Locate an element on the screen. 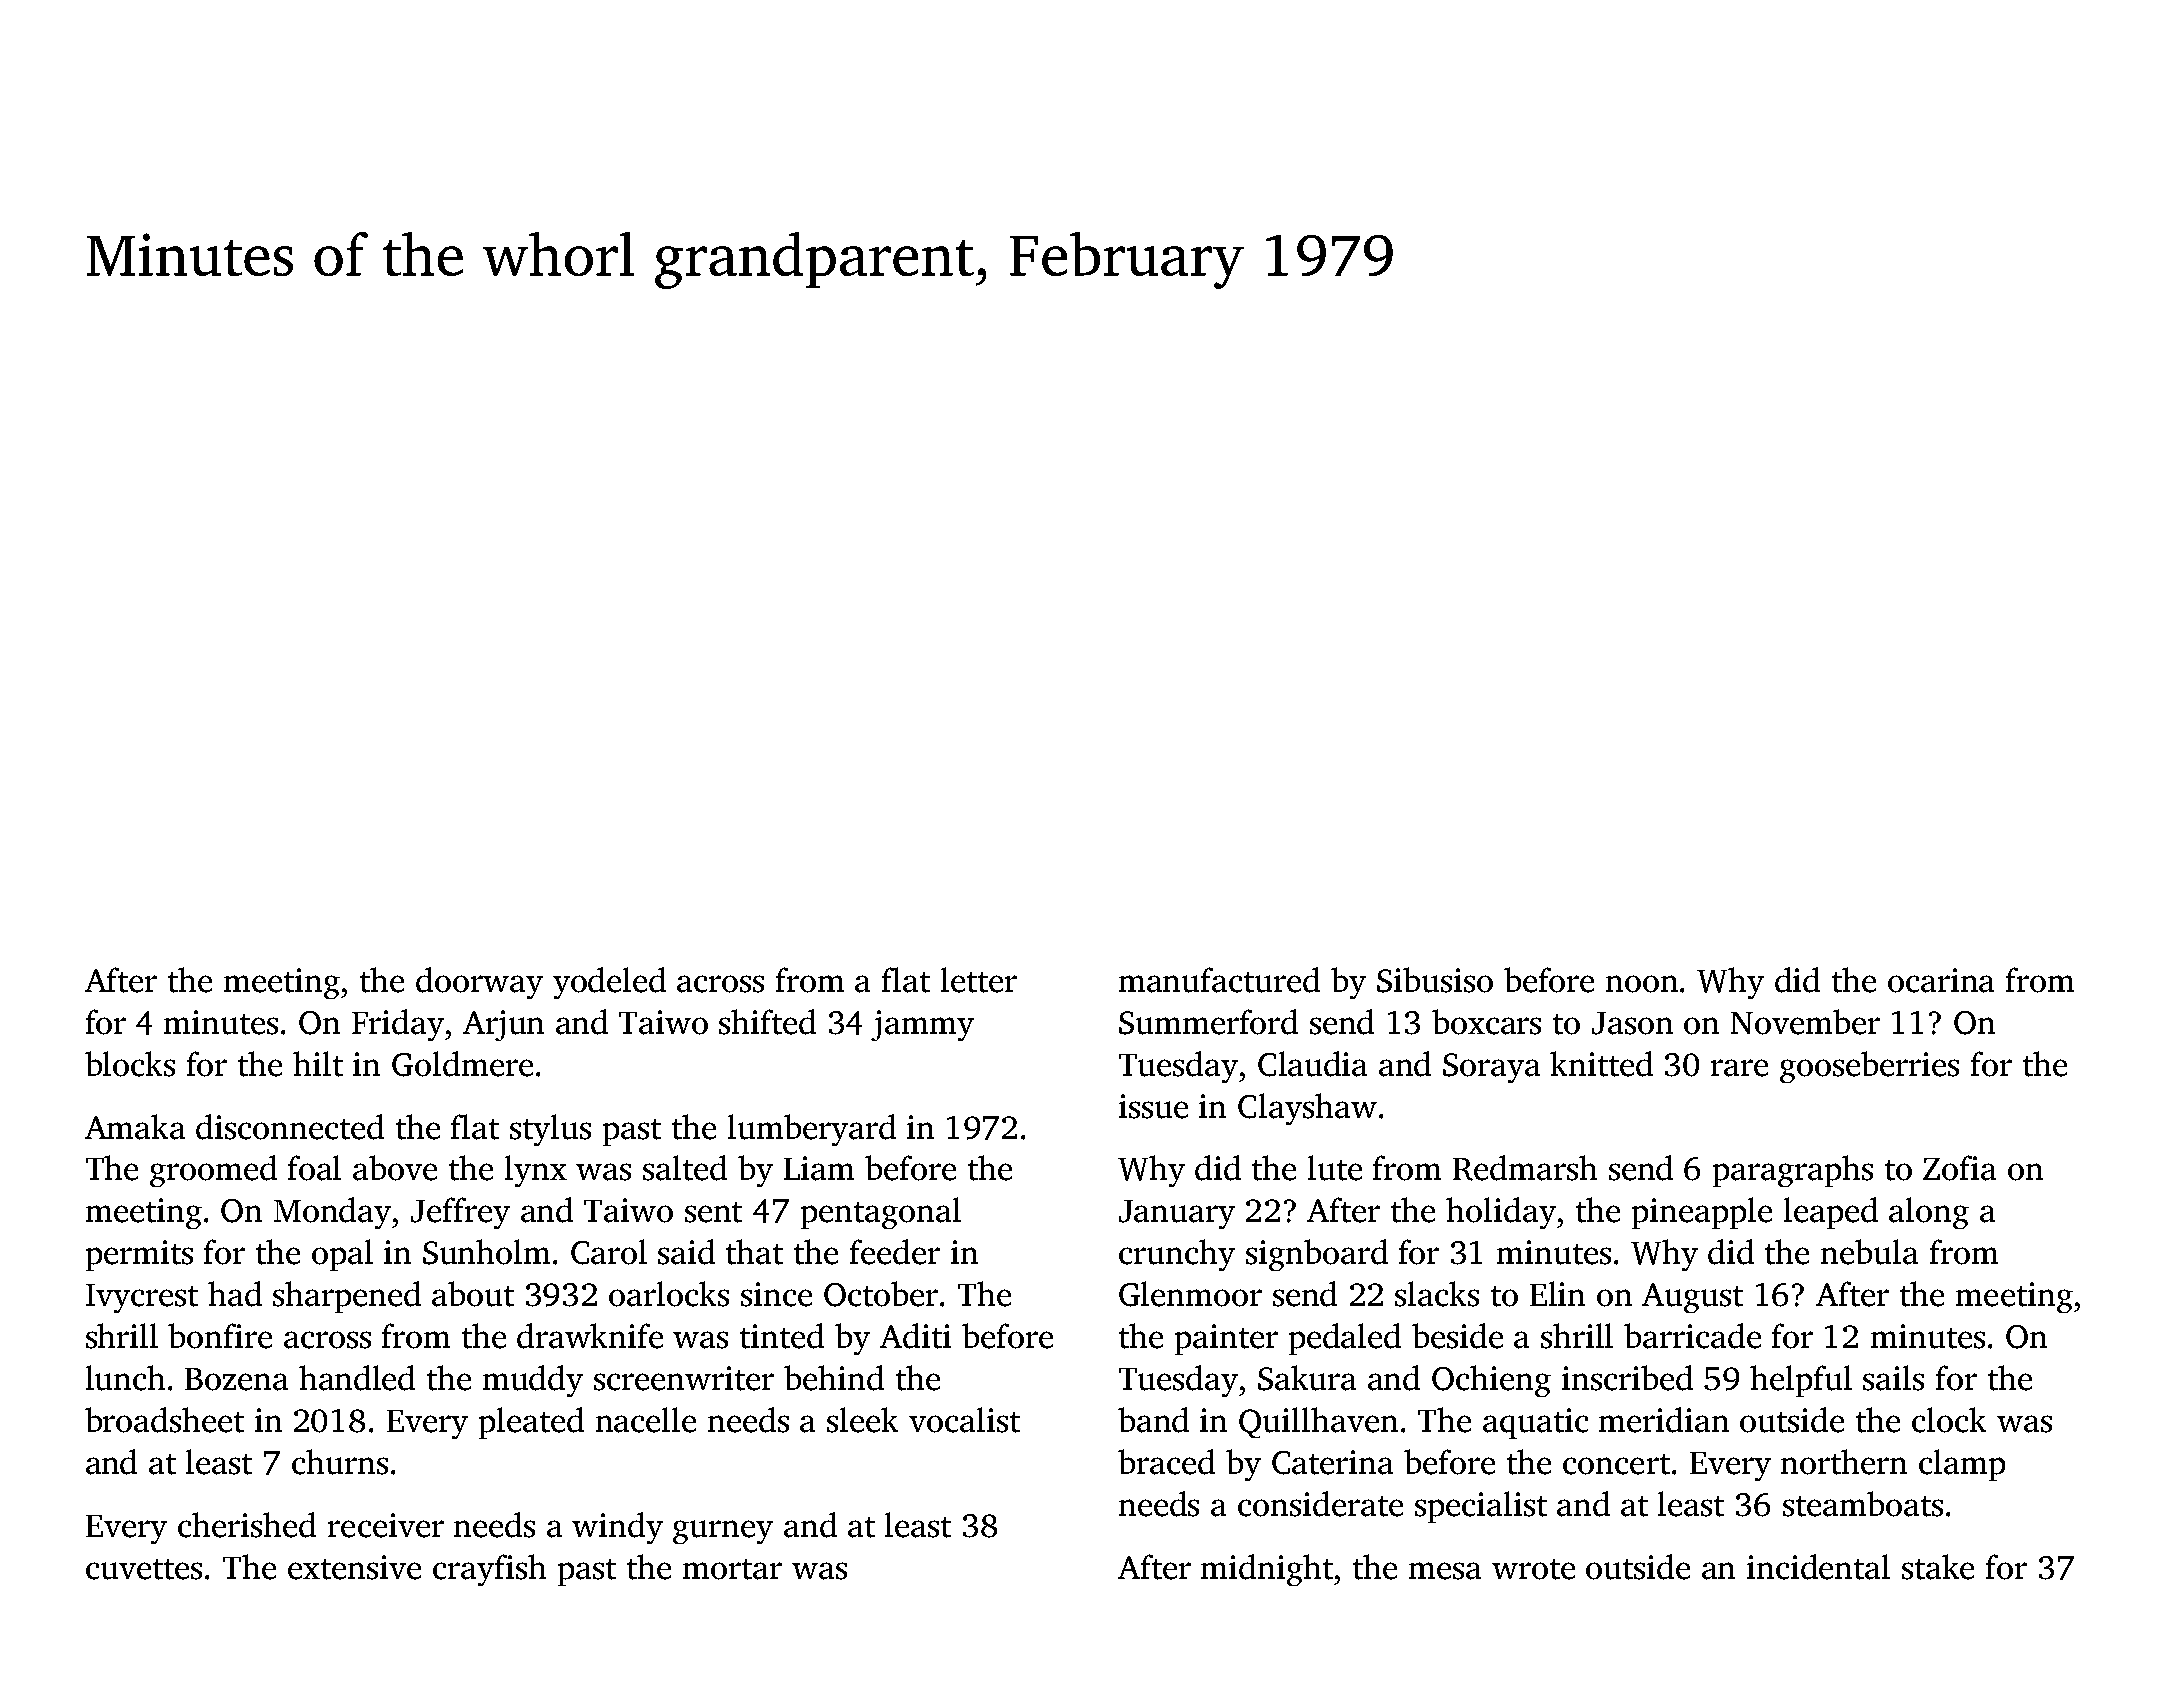 This screenshot has height=1683, width=2178. along is located at coordinates (1929, 1213).
